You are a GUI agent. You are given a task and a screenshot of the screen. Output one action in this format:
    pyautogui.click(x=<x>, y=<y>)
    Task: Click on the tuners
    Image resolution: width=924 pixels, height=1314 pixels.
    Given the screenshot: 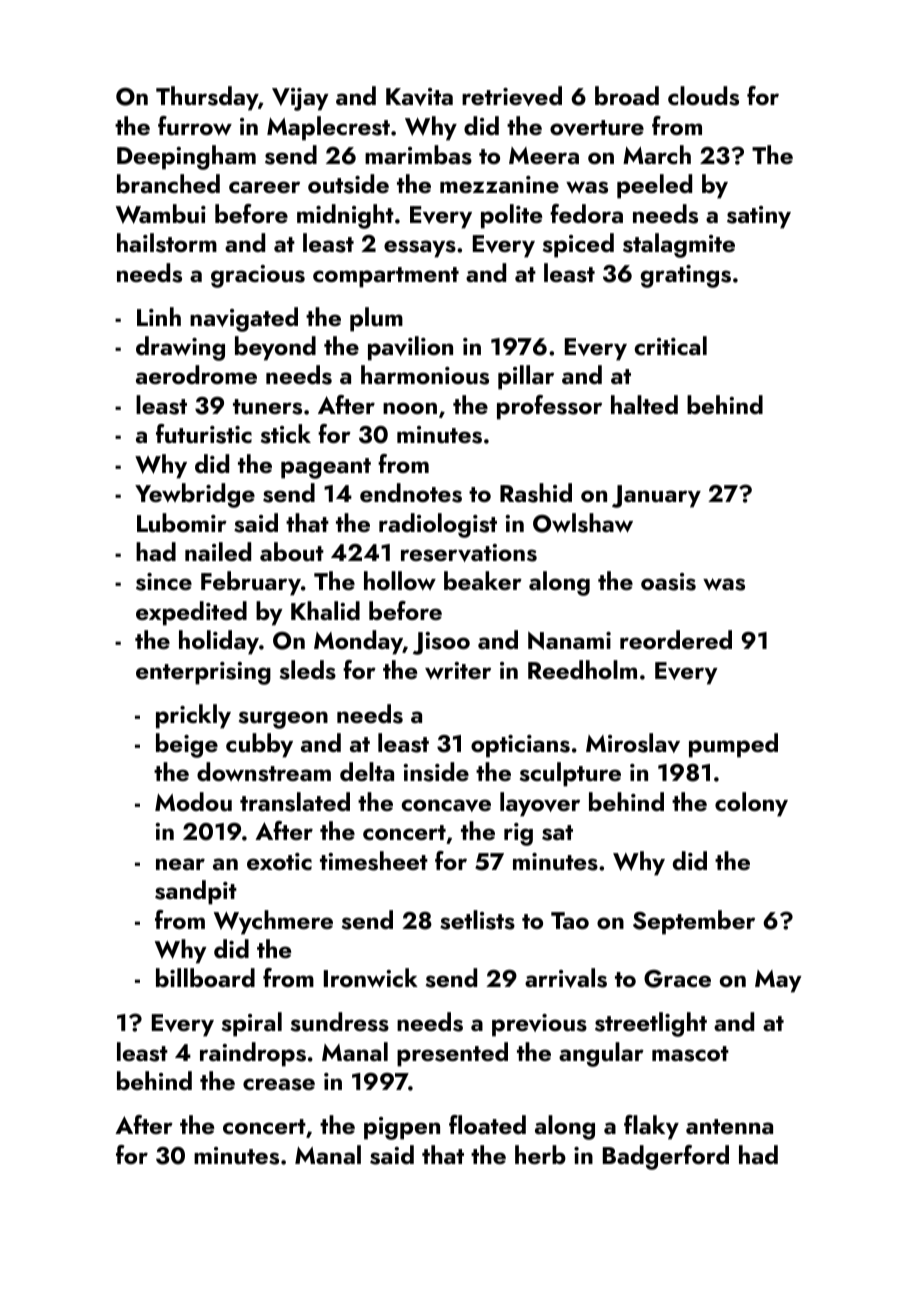 What is the action you would take?
    pyautogui.click(x=267, y=407)
